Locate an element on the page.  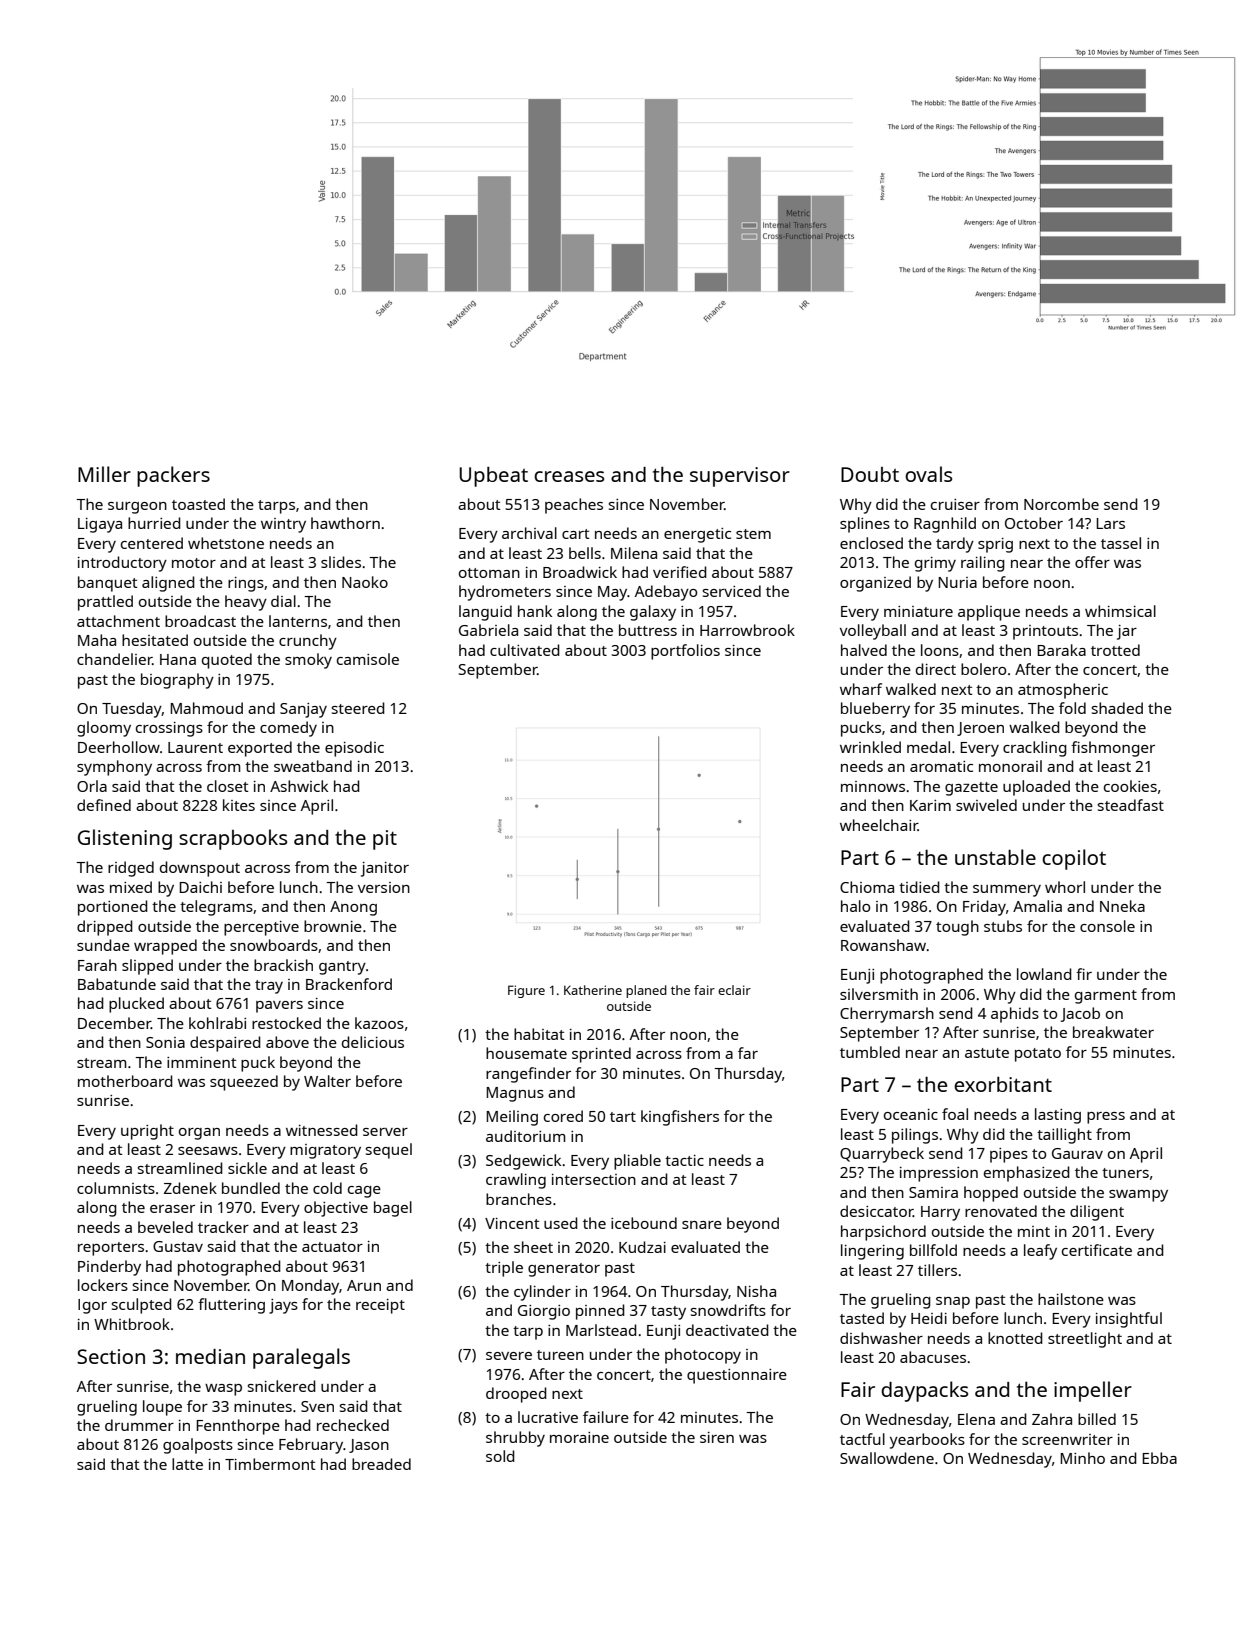
breaded is located at coordinates (381, 1464).
